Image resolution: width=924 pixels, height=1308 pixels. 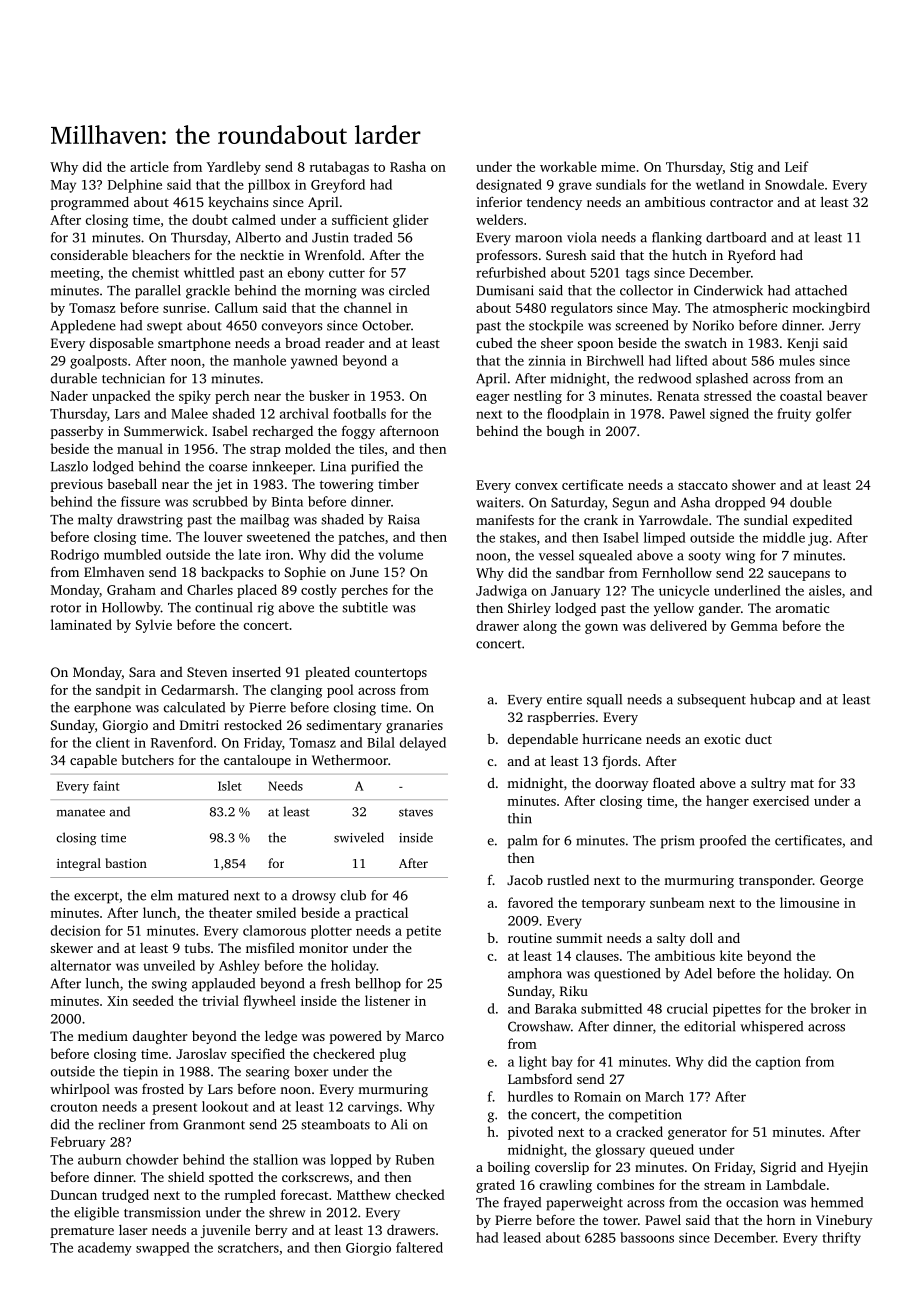 What do you see at coordinates (257, 761) in the image?
I see `cantaloupe` at bounding box center [257, 761].
